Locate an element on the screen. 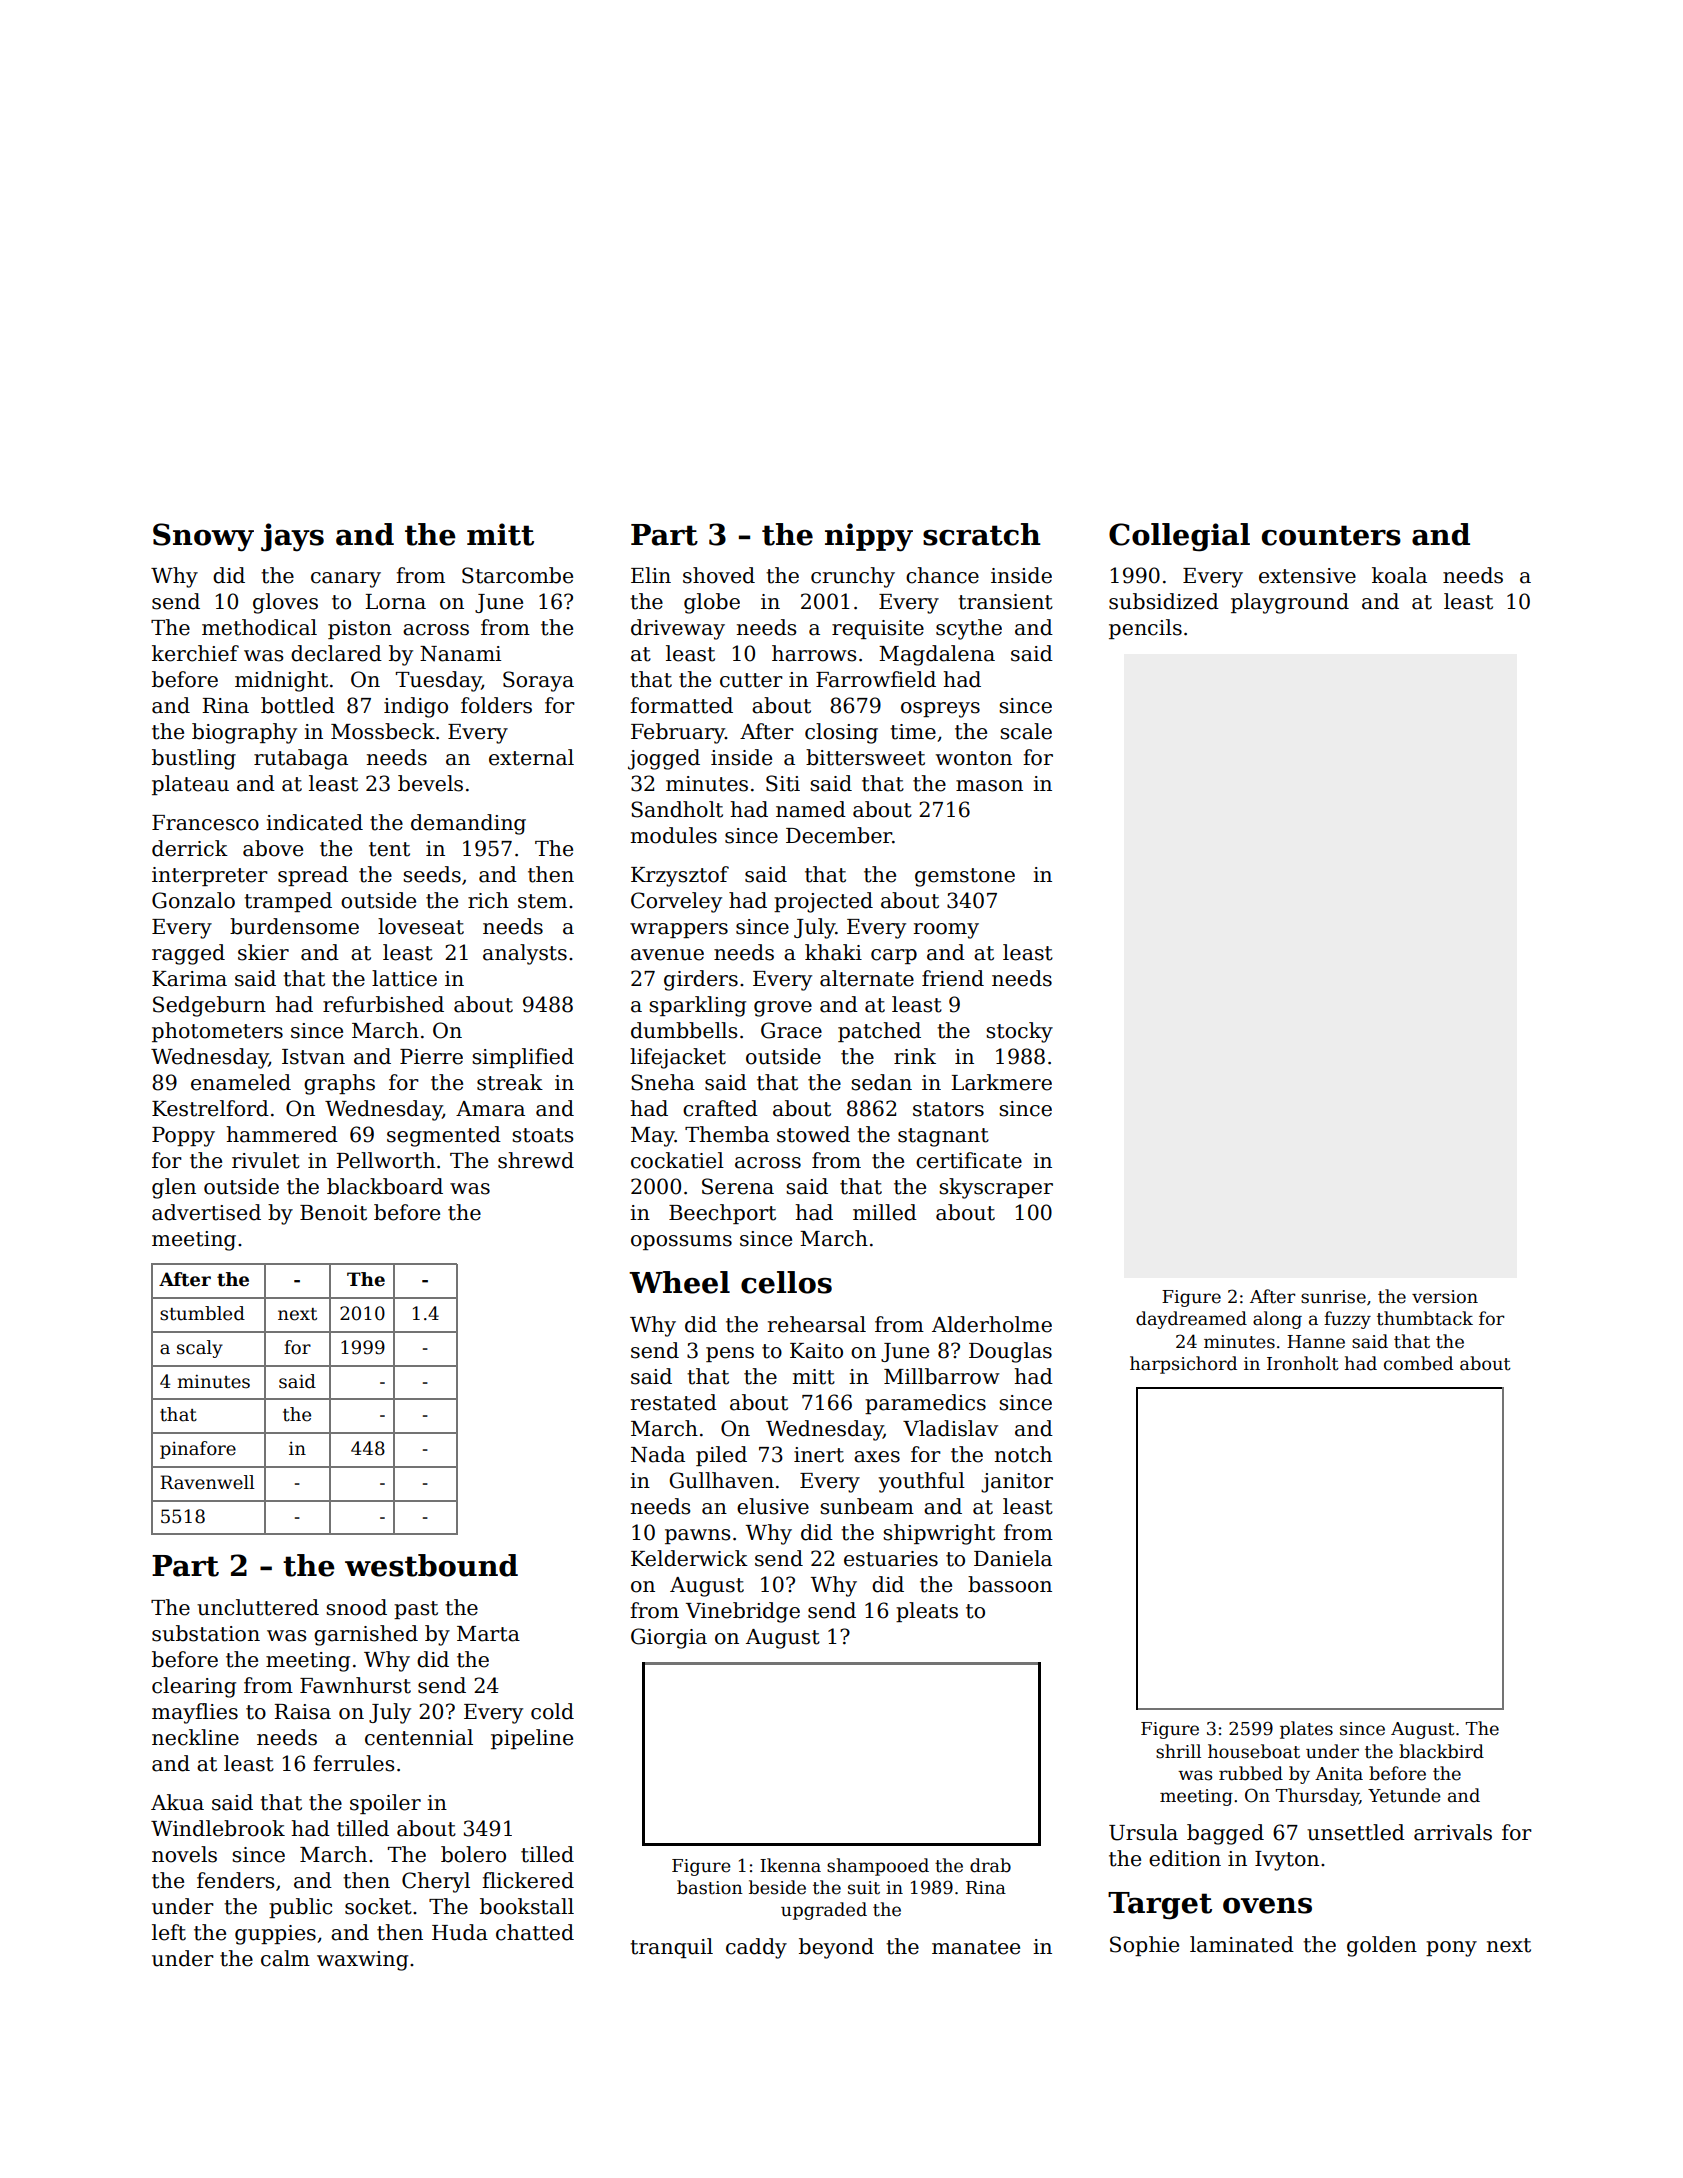  shampooed is located at coordinates (878, 1867).
